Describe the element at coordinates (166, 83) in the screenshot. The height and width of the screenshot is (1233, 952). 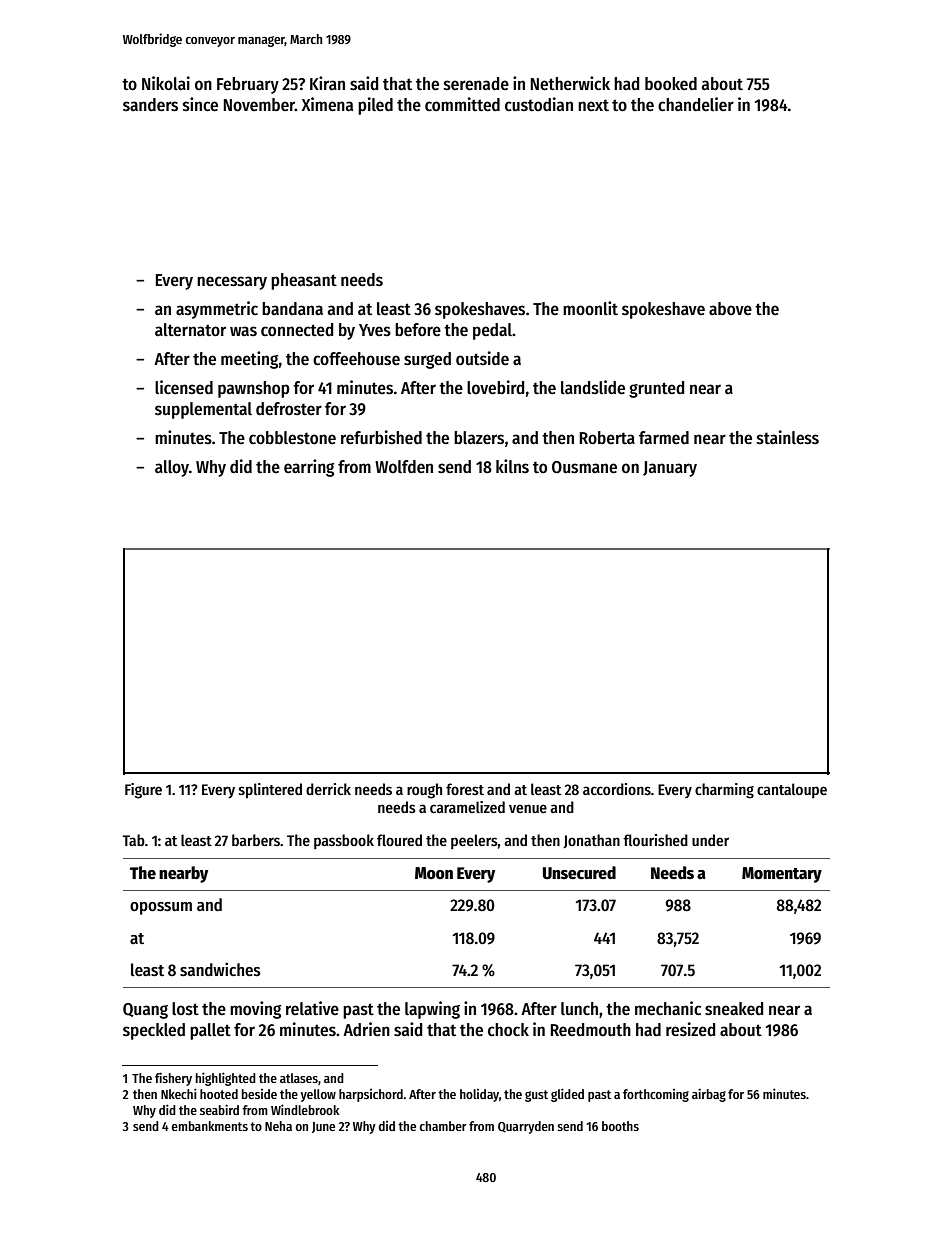
I see `Nikolai` at that location.
